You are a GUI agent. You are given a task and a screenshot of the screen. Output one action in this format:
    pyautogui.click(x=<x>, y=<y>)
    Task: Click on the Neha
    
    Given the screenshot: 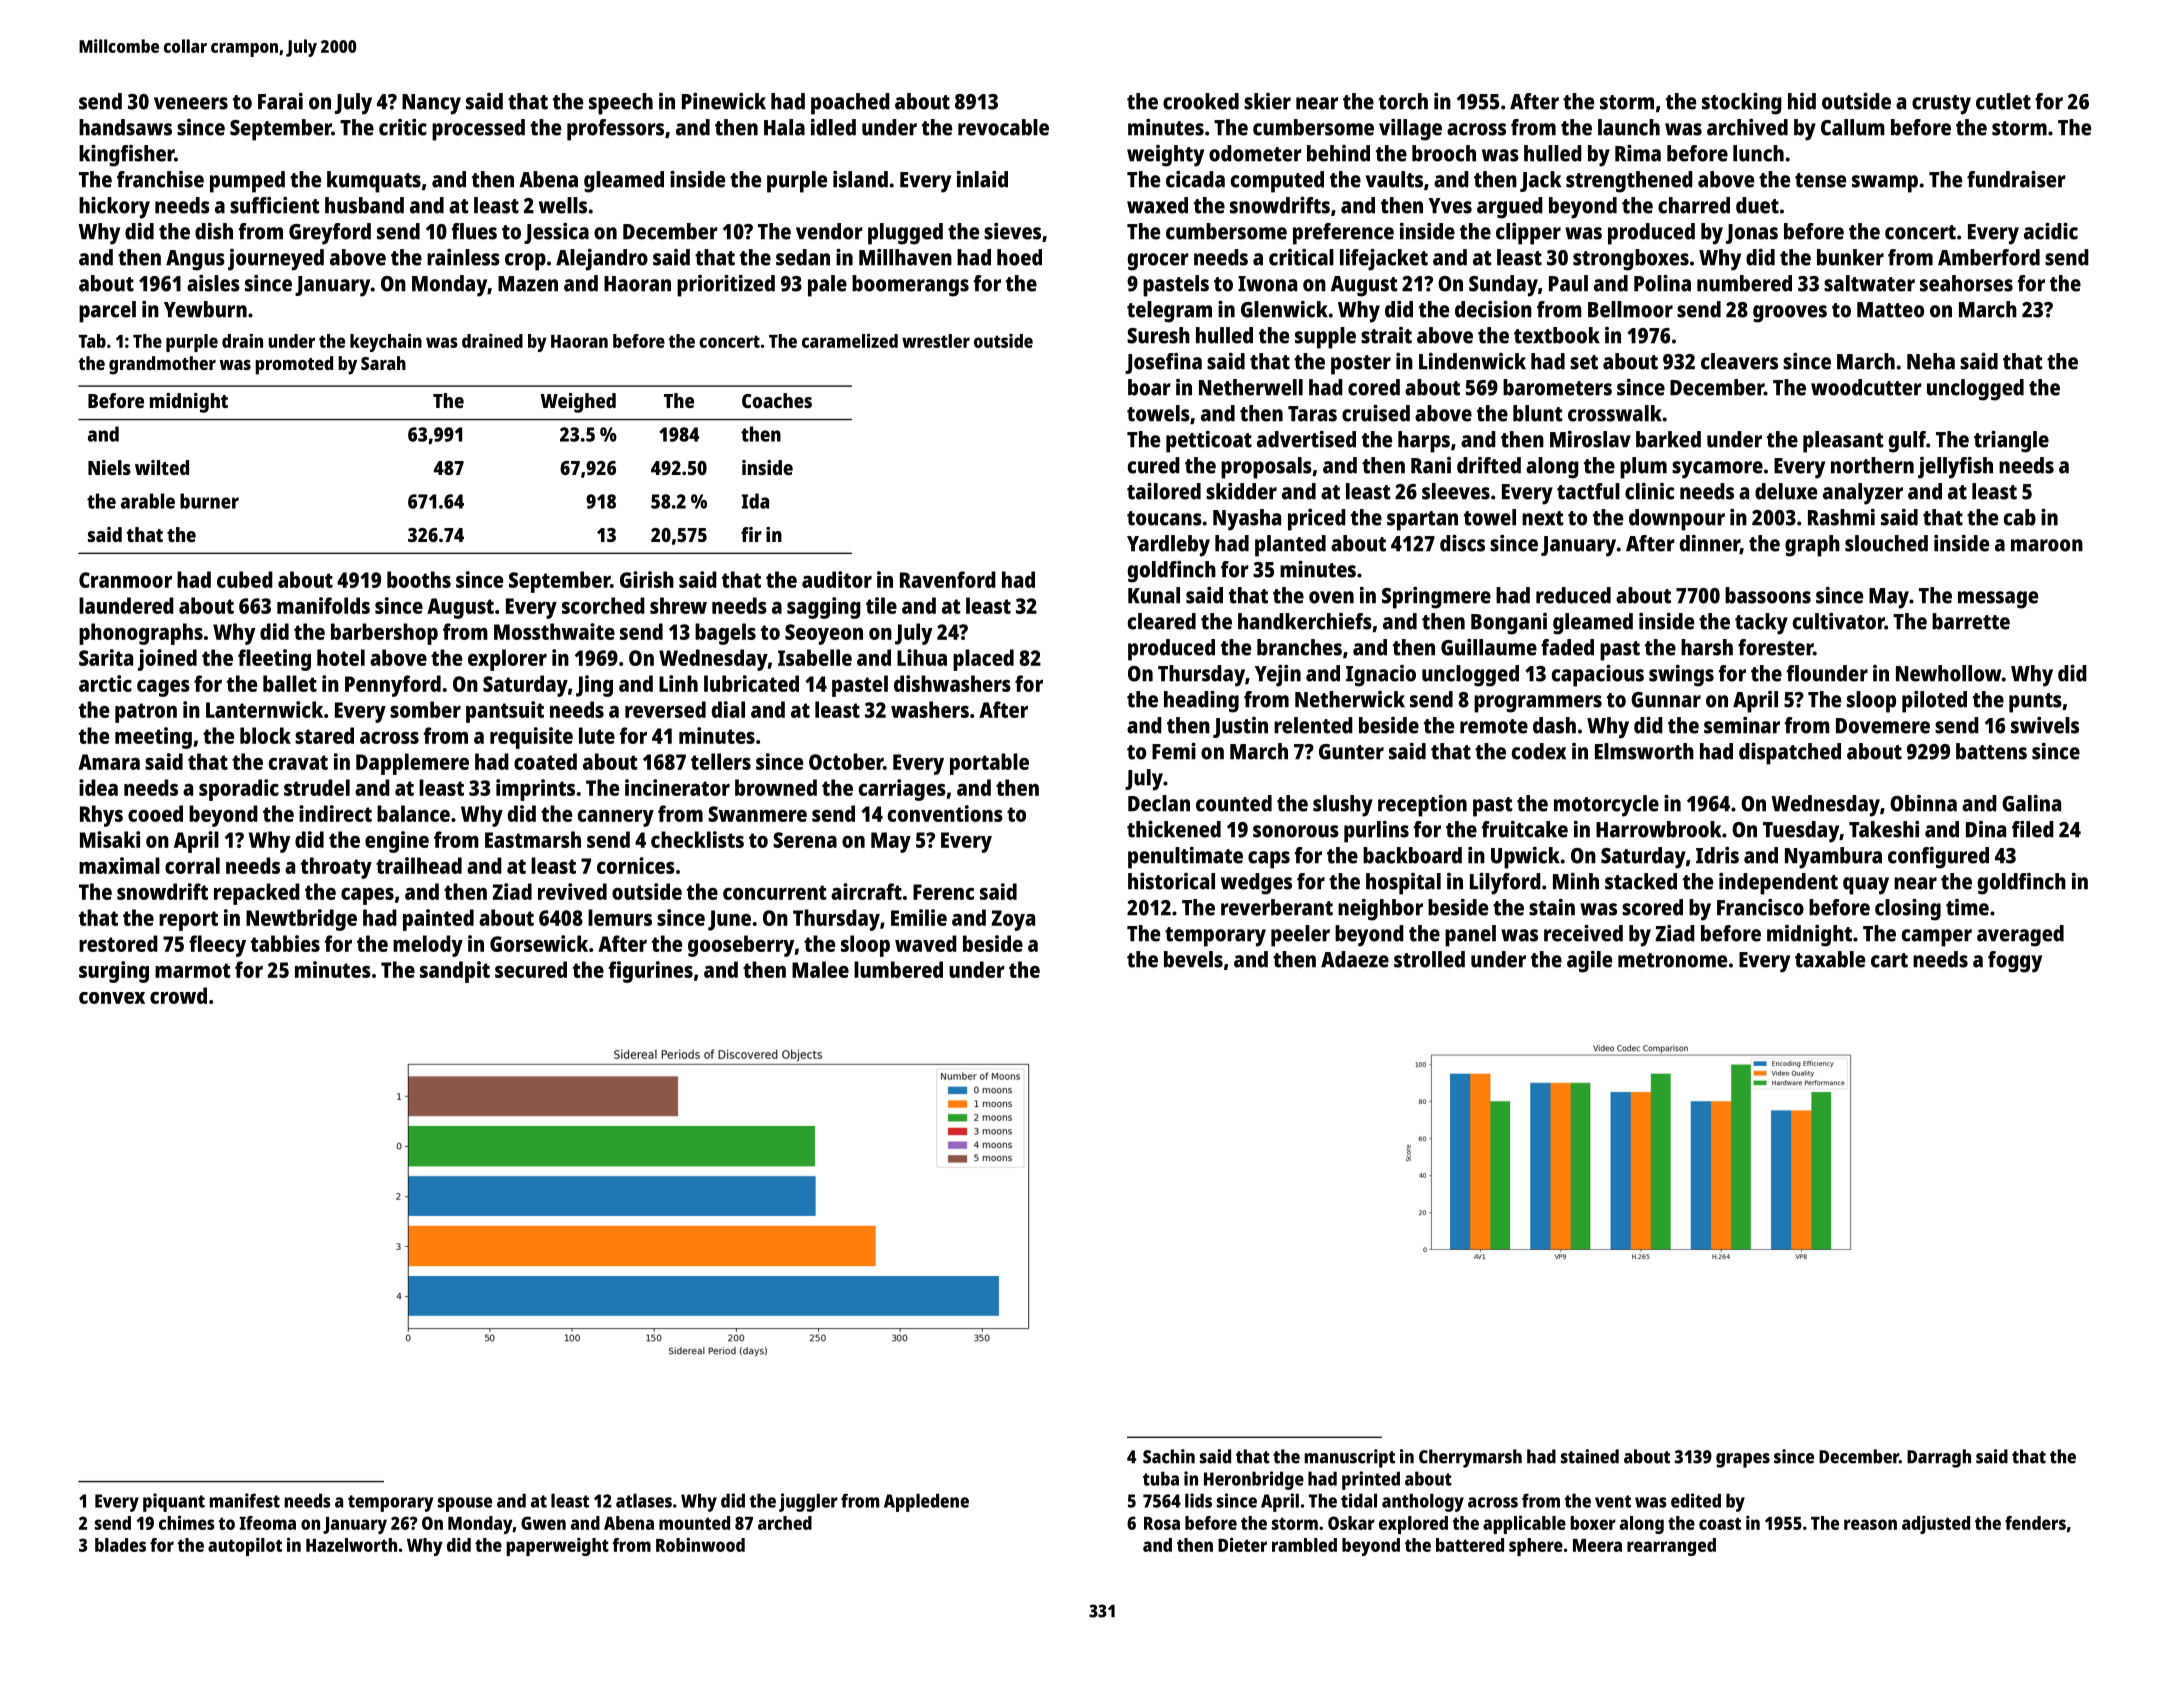 What is the action you would take?
    pyautogui.click(x=1931, y=361)
